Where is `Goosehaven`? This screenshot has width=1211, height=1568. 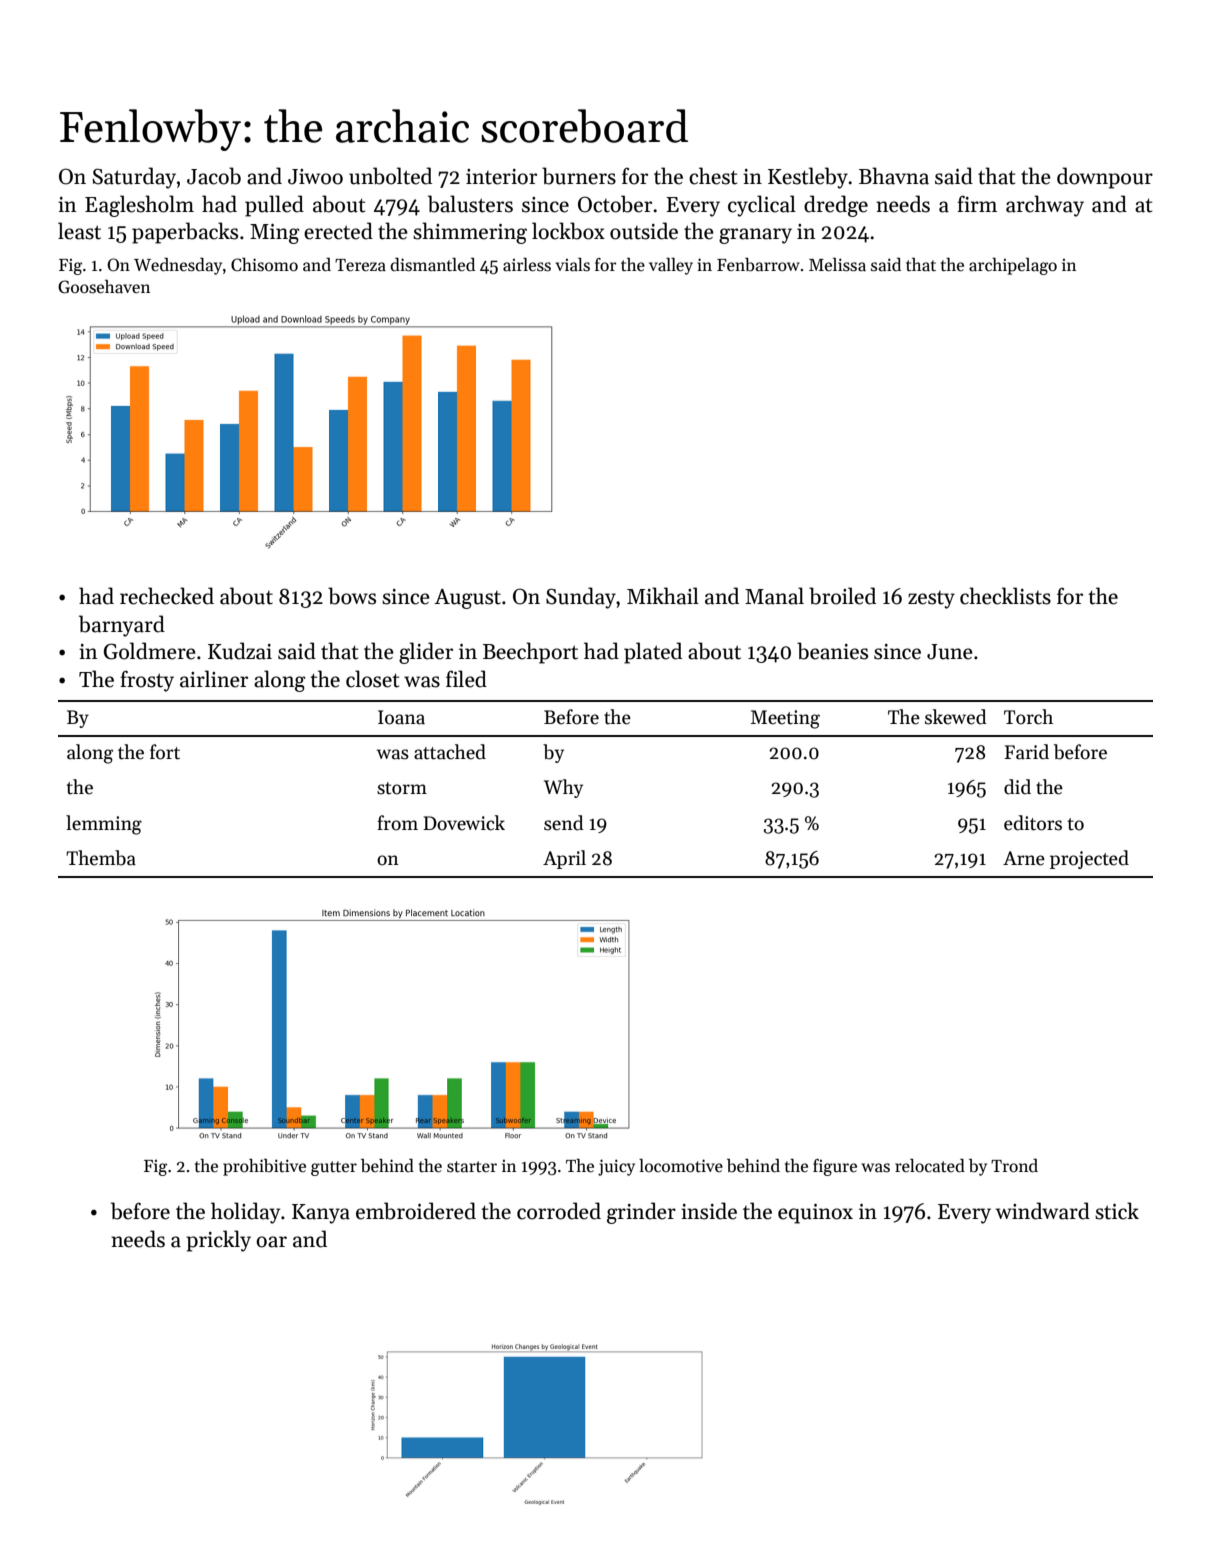 Goosehaven is located at coordinates (104, 287).
